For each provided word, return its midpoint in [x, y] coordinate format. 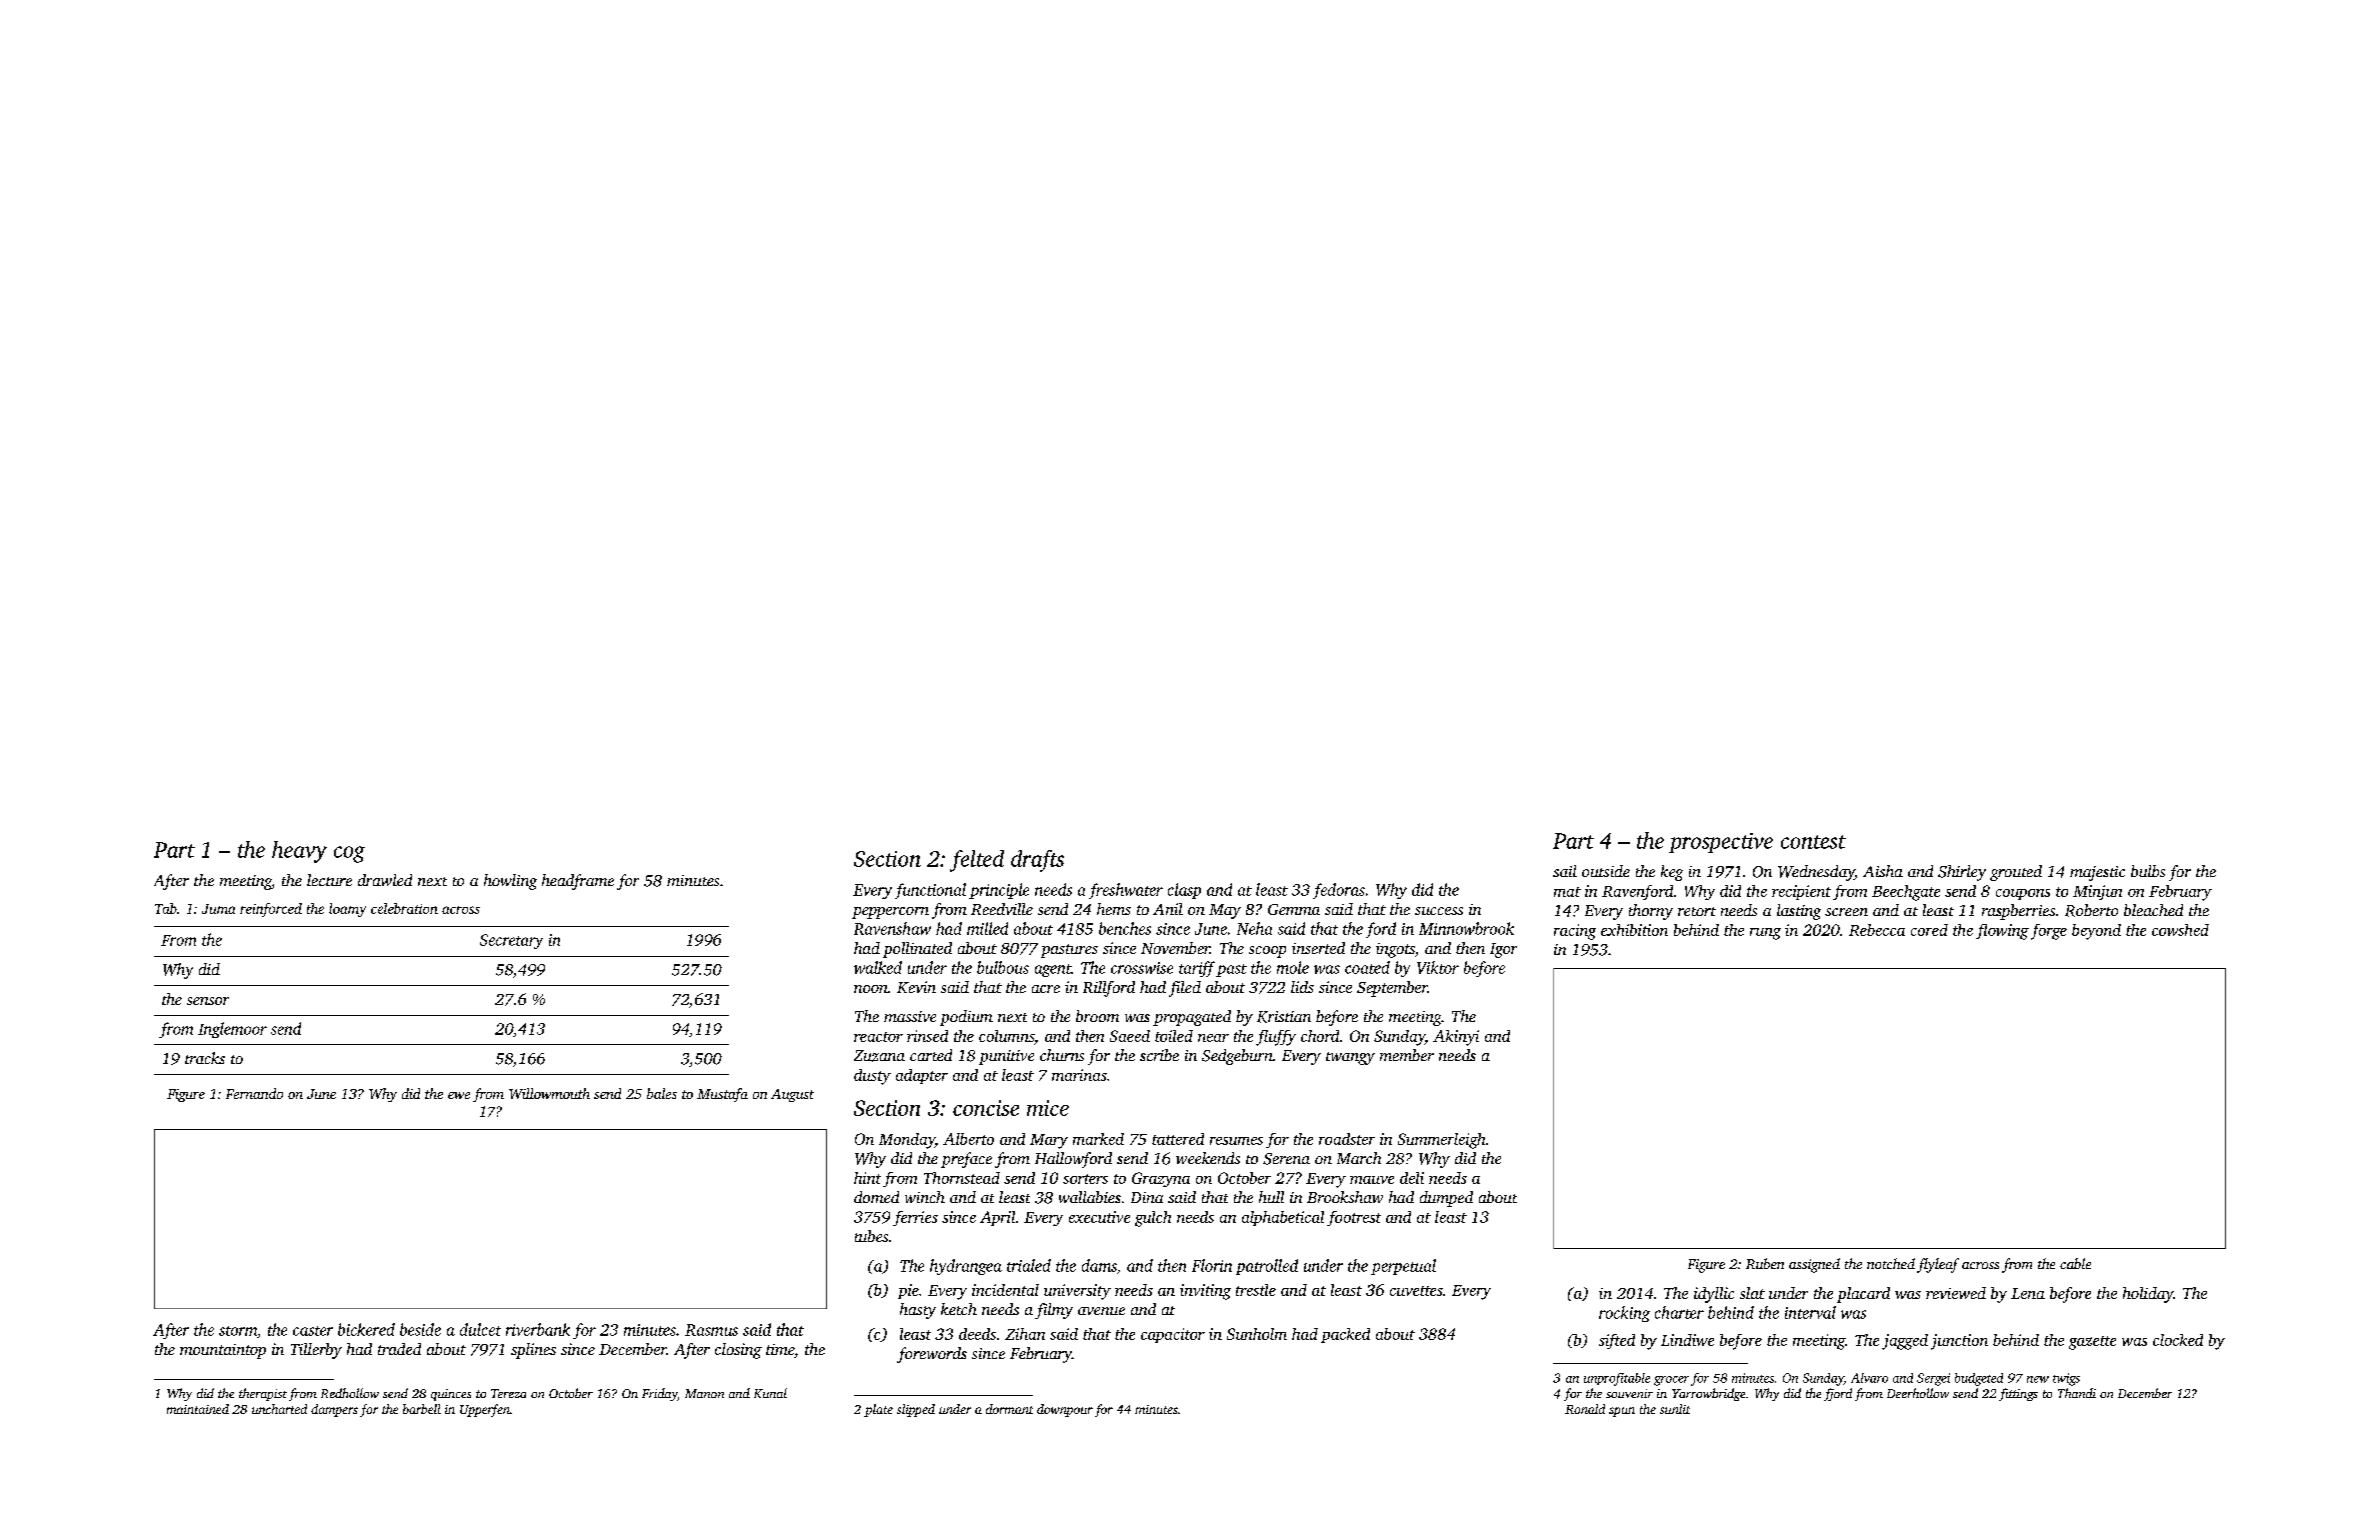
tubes [871, 1236]
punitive [1006, 1057]
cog [349, 854]
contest [1813, 842]
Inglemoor [232, 1030]
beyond [2096, 932]
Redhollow [350, 1393]
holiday [2148, 1295]
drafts [1037, 861]
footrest [1354, 1218]
